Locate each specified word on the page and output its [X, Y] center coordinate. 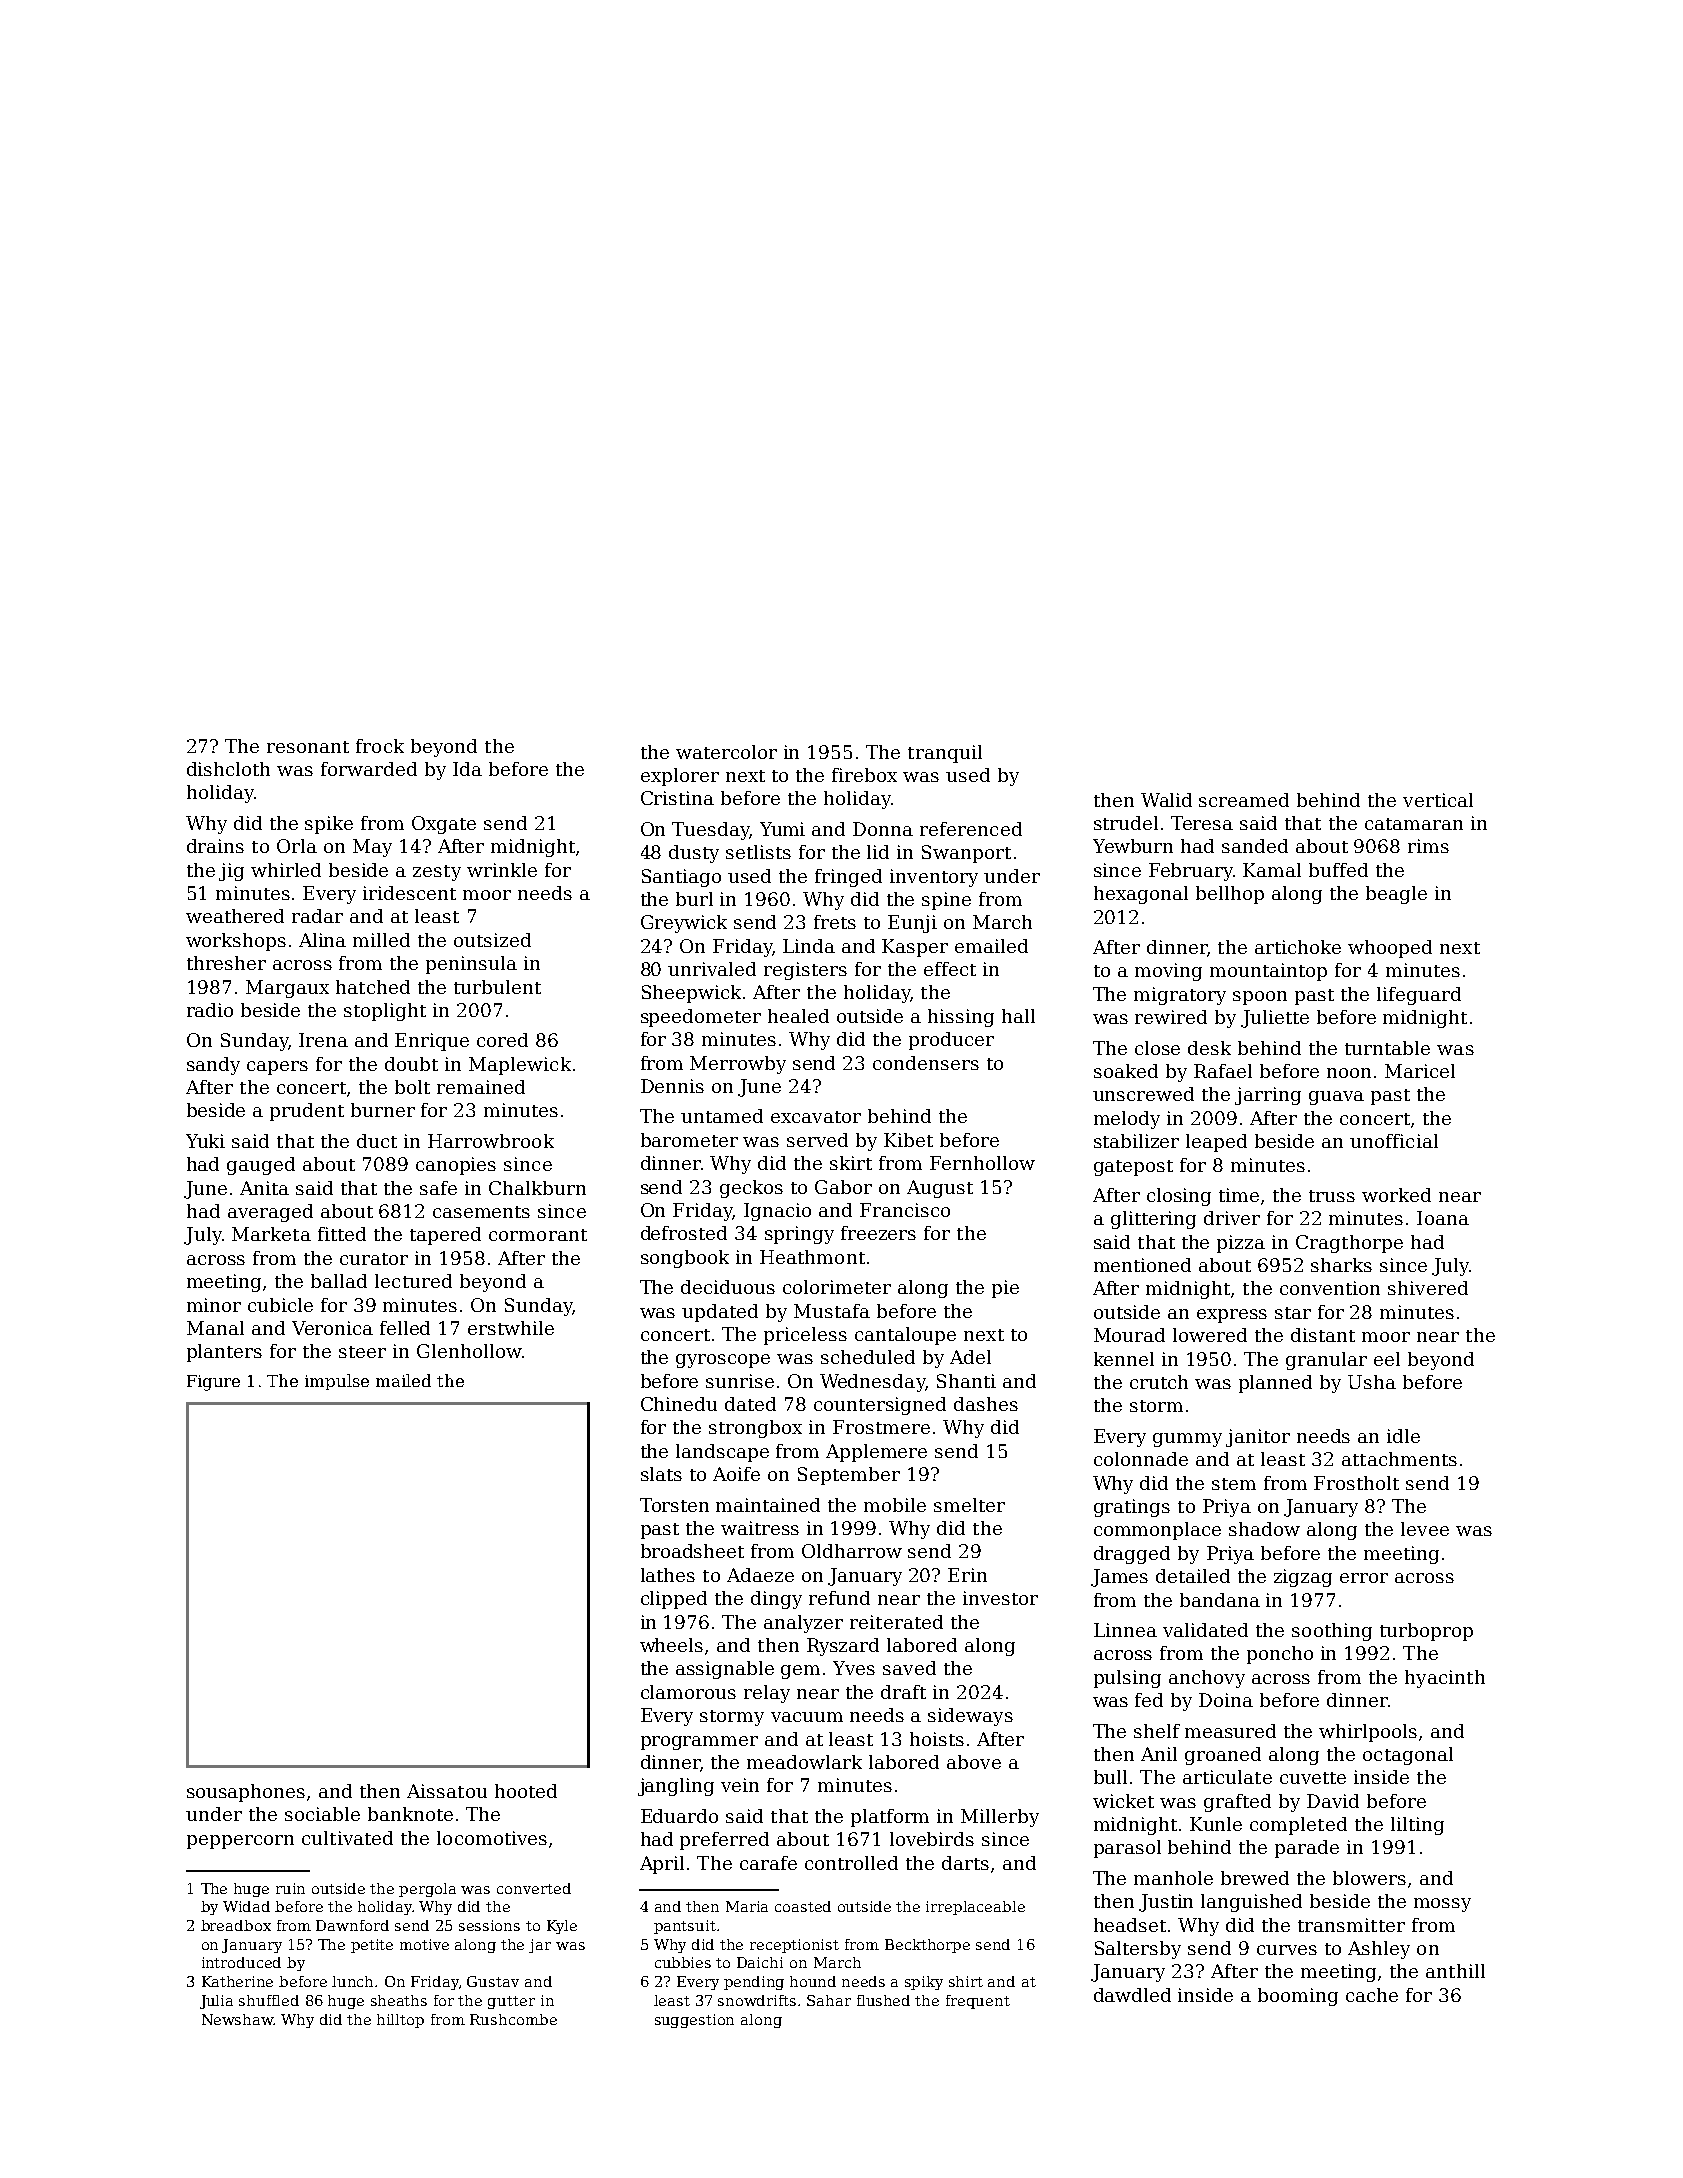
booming [1298, 1997]
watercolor [726, 752]
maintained [768, 1505]
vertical [1438, 800]
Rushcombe [513, 2019]
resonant [308, 747]
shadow [1264, 1529]
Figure [213, 1383]
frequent [978, 2002]
